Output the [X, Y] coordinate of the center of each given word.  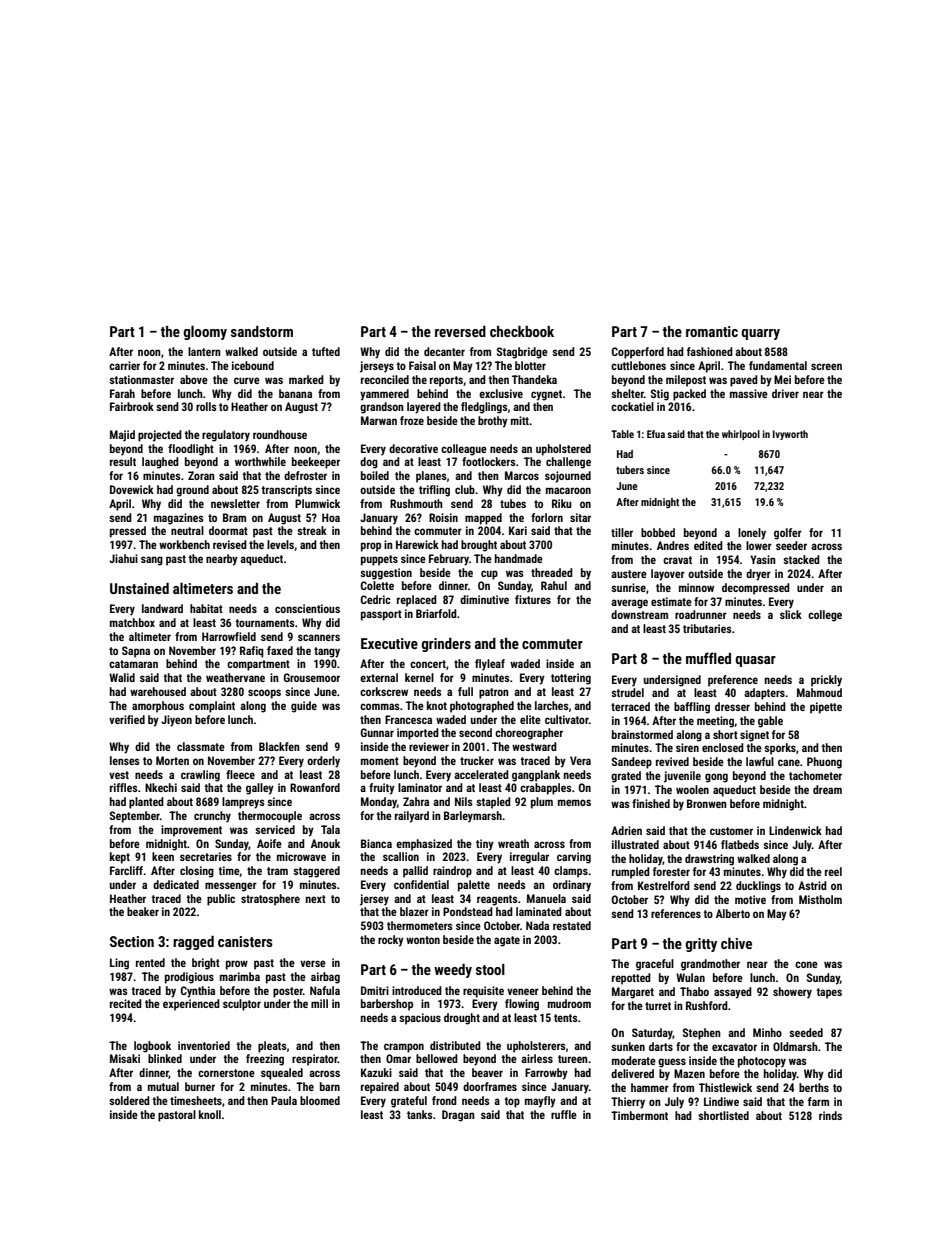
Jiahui [123, 558]
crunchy [212, 817]
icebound [253, 365]
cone [806, 964]
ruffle [564, 1114]
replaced [417, 601]
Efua [656, 434]
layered [424, 408]
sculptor [242, 1005]
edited [708, 545]
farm [818, 1101]
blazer [414, 911]
